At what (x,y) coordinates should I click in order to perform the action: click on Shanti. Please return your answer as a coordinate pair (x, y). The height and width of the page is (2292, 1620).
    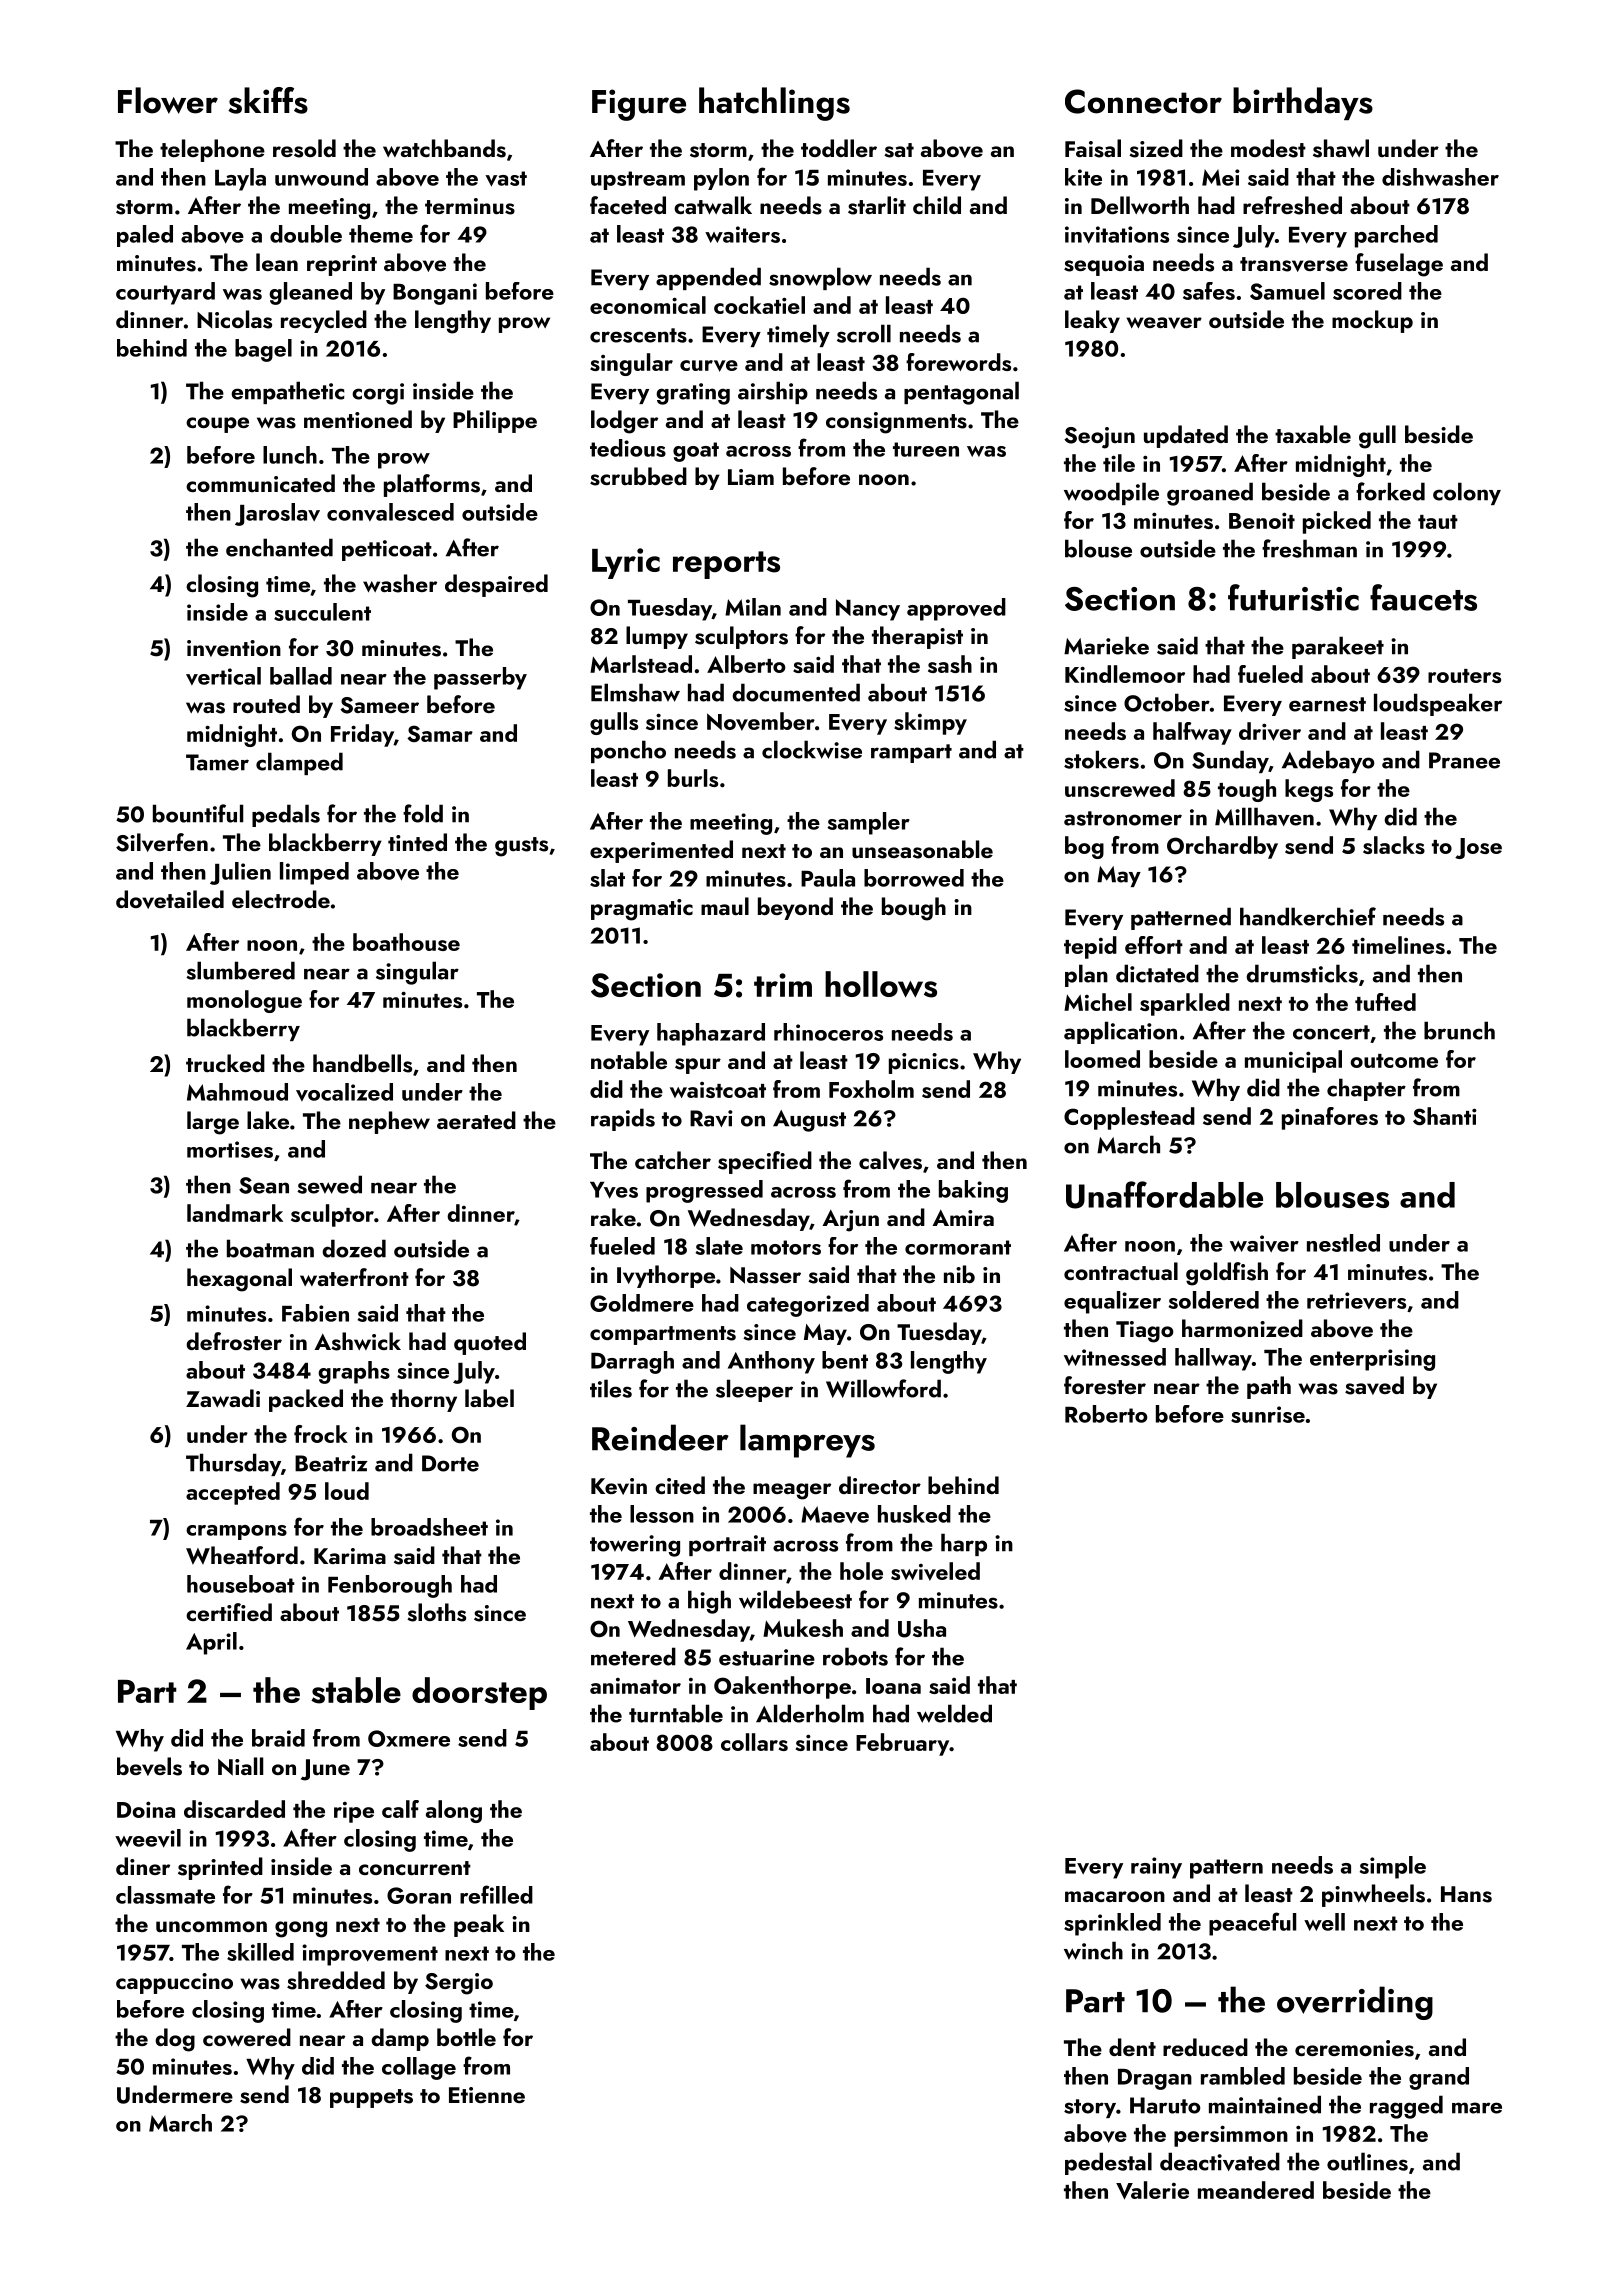
    Looking at the image, I should click on (1445, 1116).
